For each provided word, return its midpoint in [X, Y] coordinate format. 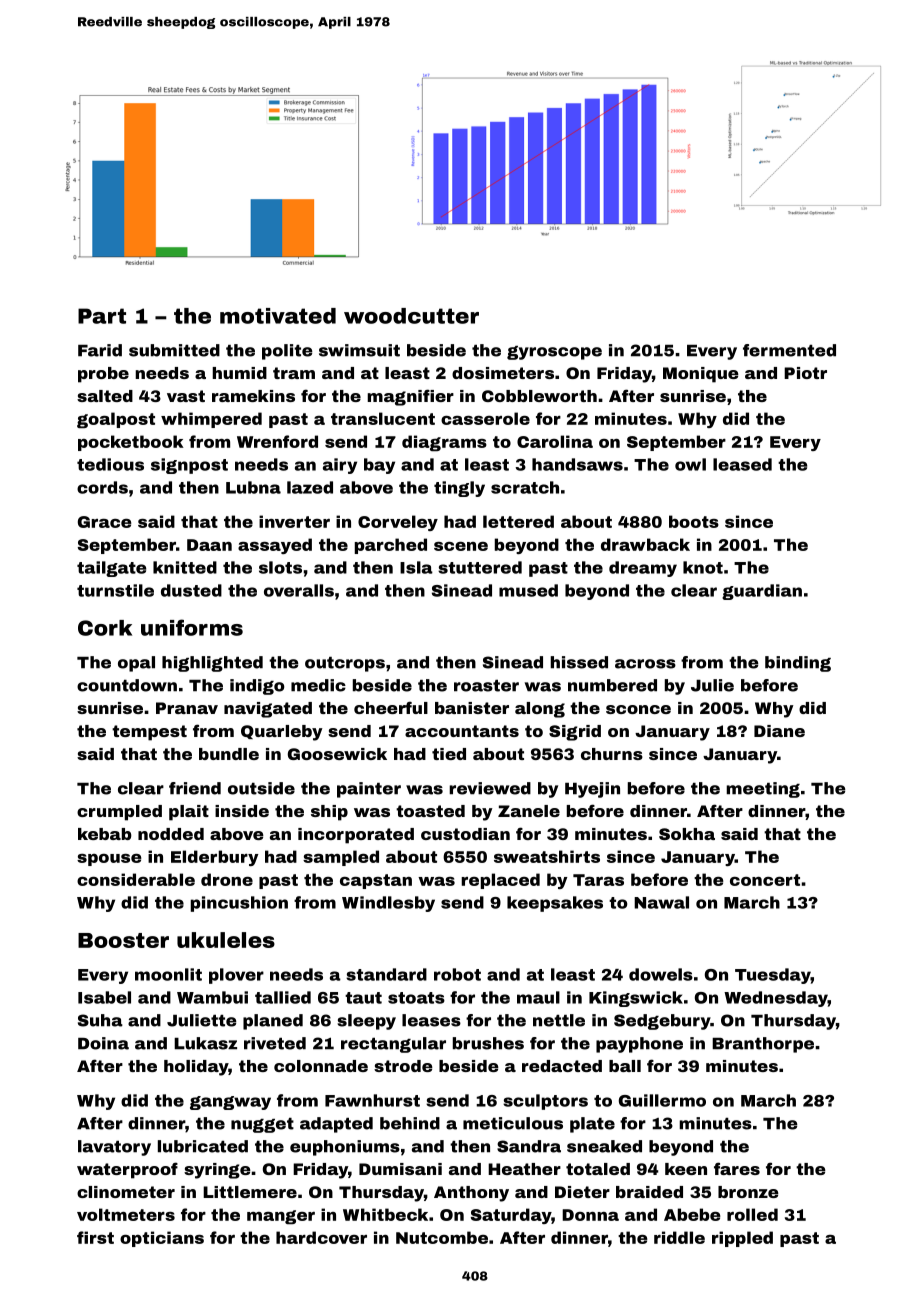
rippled [742, 1239]
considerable [136, 879]
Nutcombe [442, 1237]
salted [105, 396]
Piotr [805, 373]
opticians [162, 1239]
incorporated [356, 836]
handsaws [577, 464]
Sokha [687, 834]
